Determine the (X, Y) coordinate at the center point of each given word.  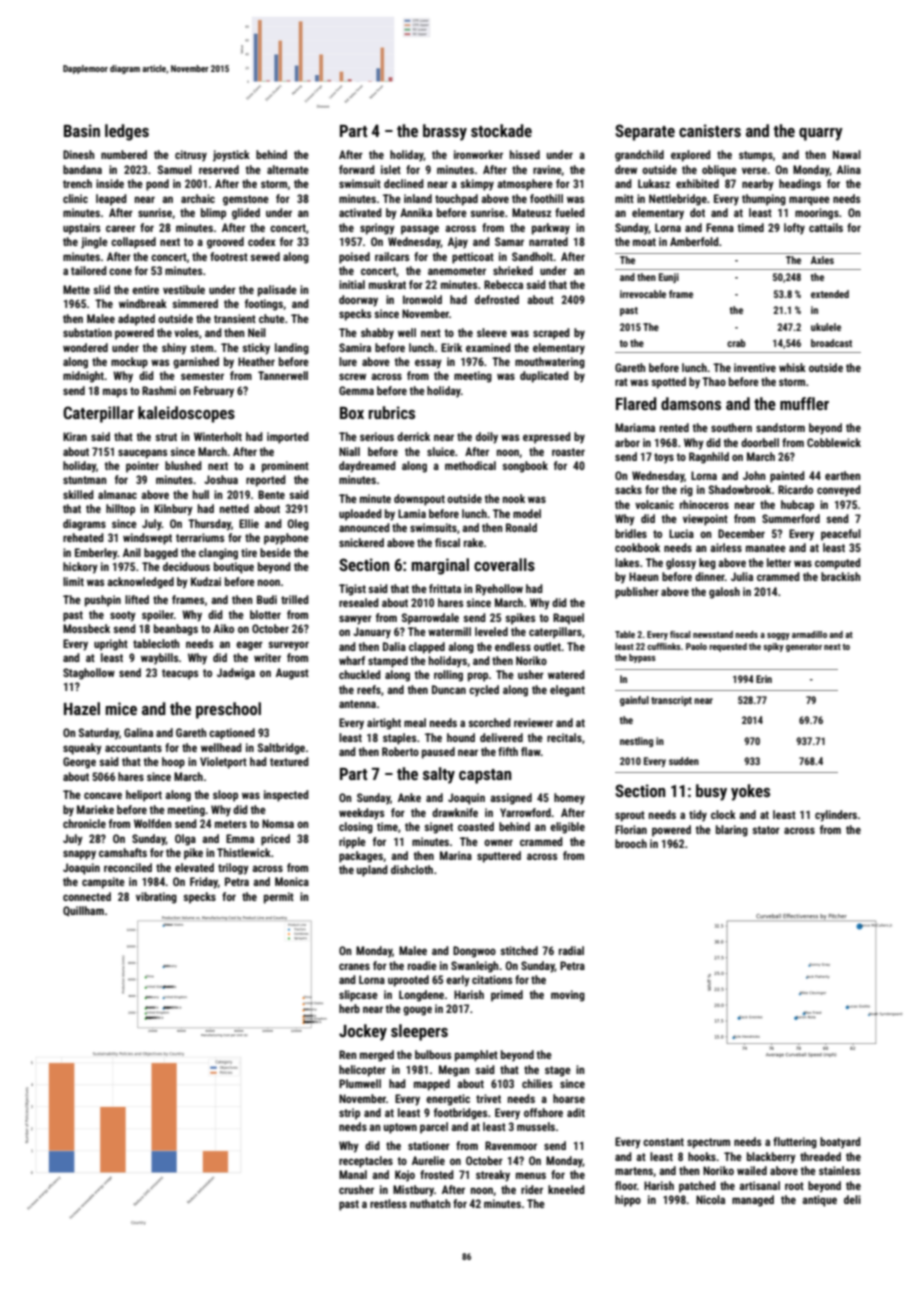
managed (753, 1201)
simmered (195, 303)
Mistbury (413, 1191)
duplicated (544, 377)
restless (388, 1203)
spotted (668, 383)
